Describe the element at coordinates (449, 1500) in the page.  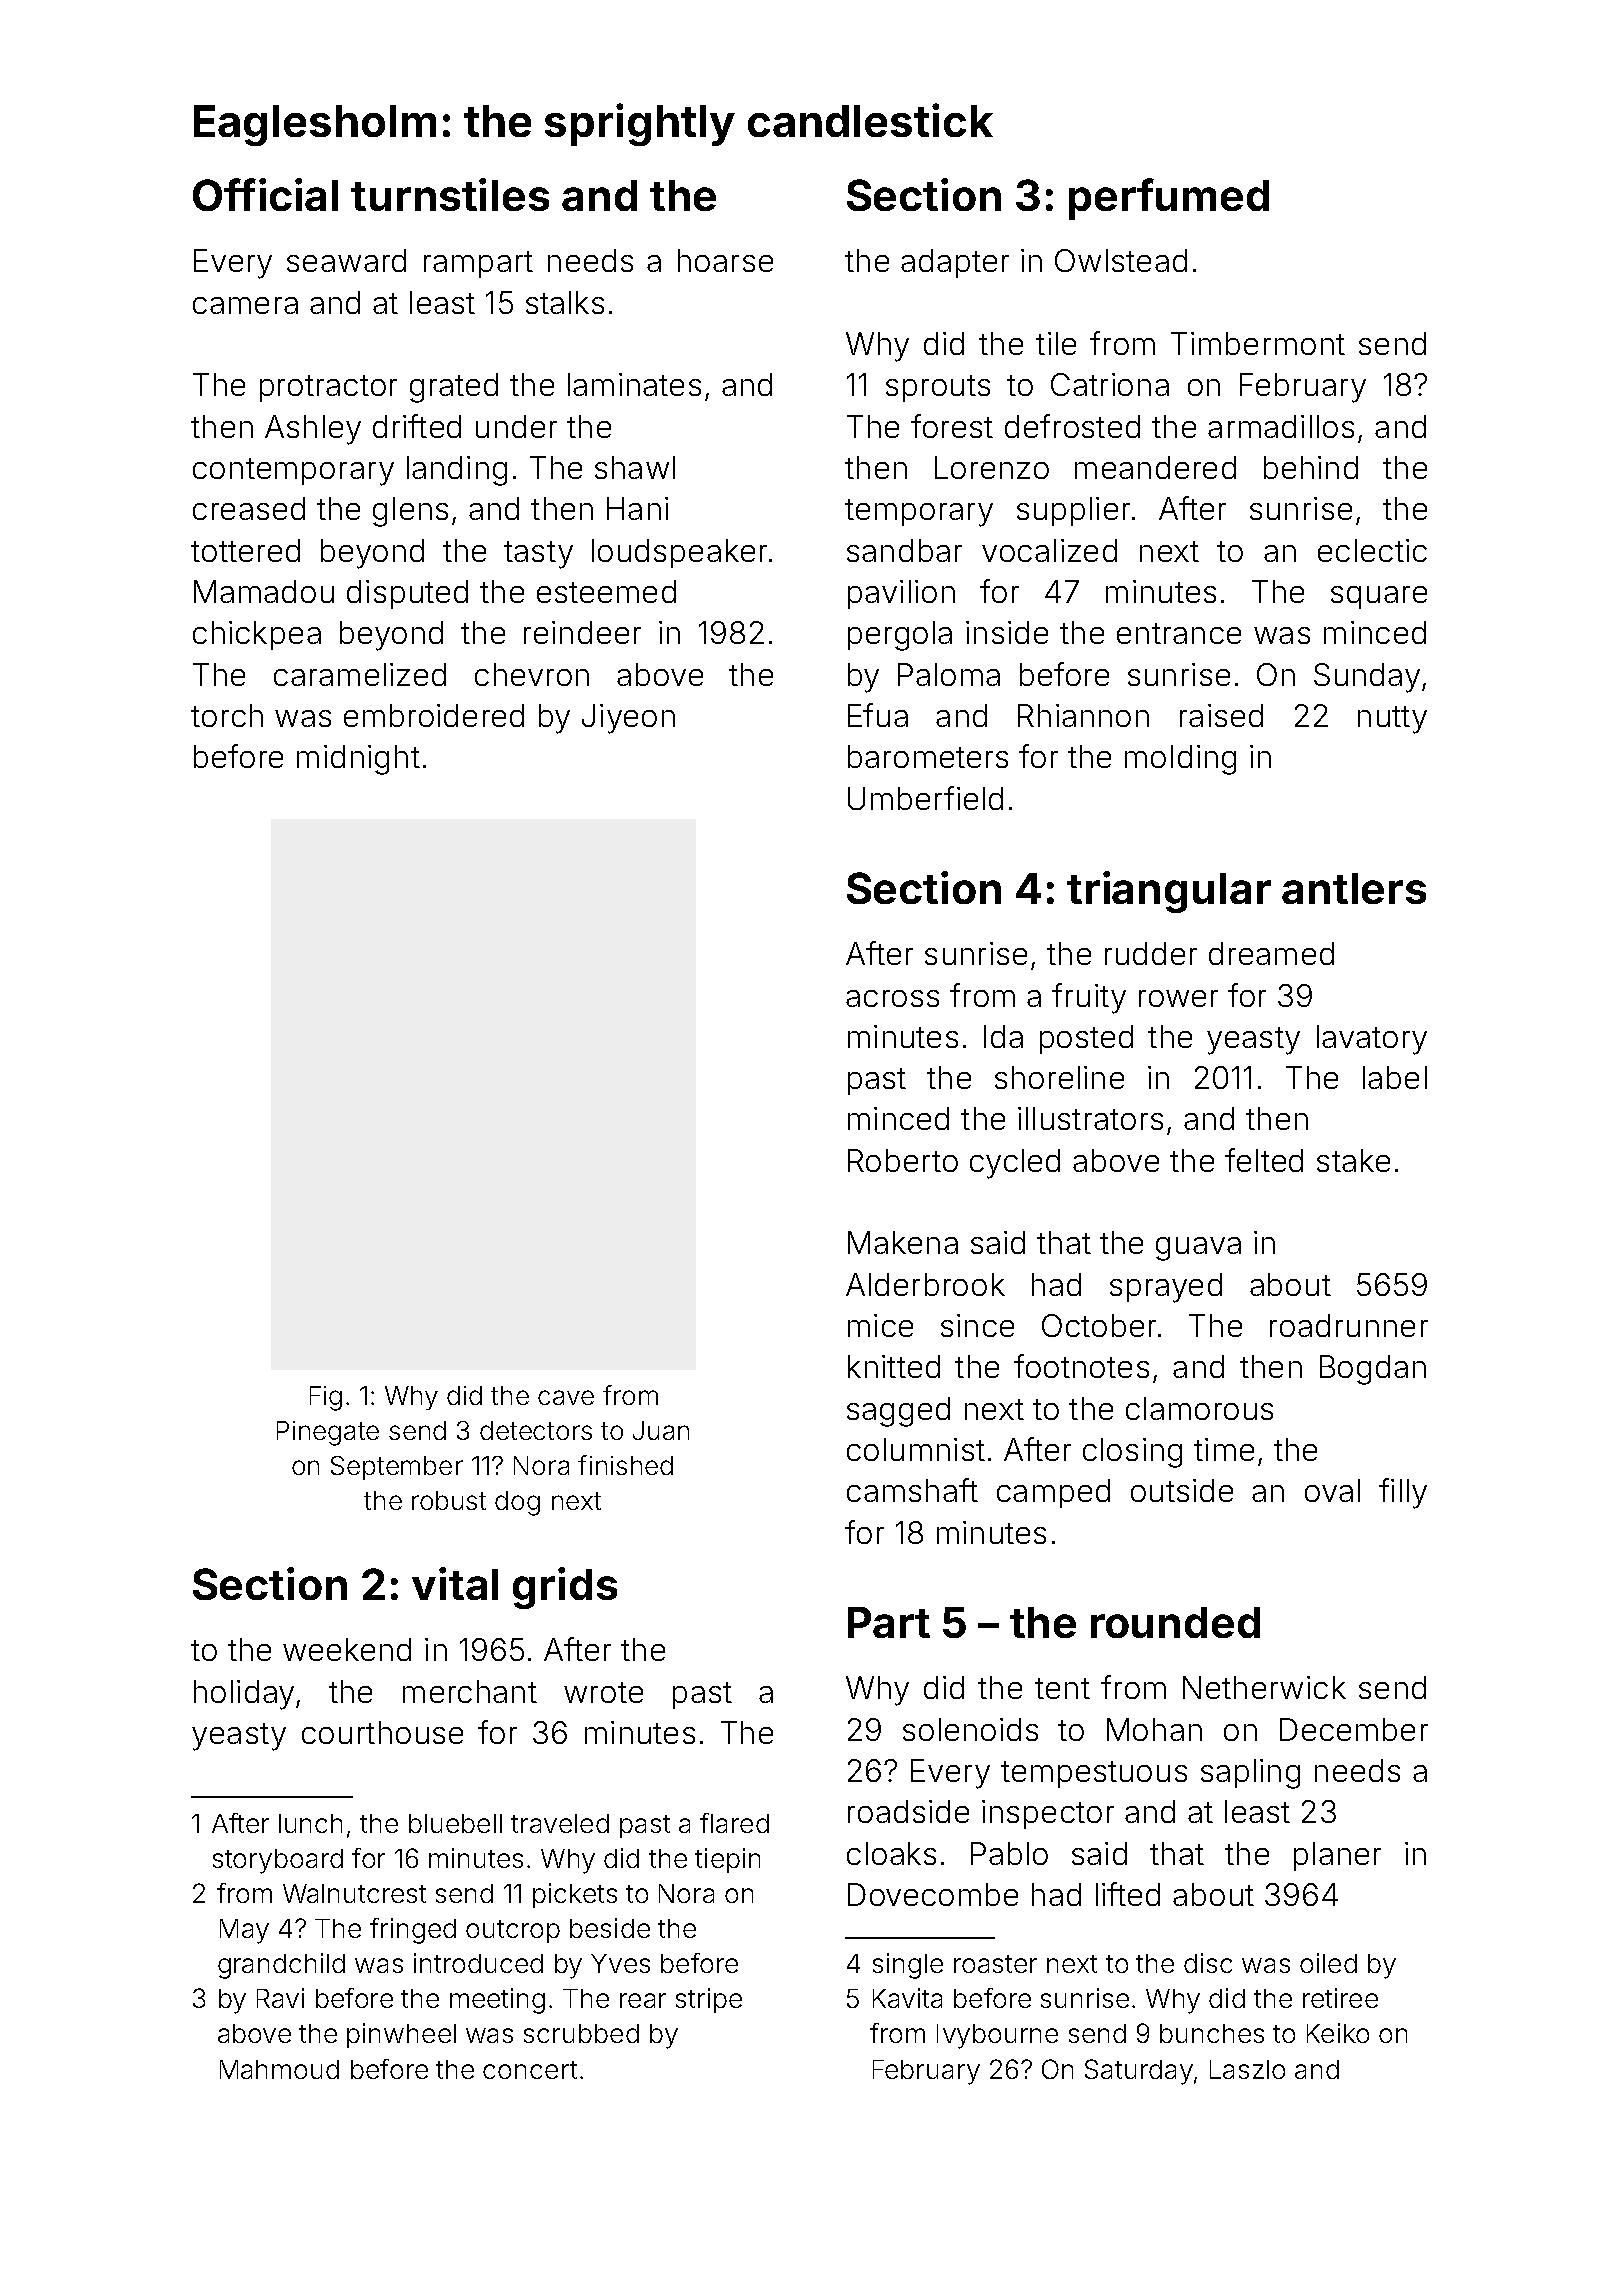
I see `robust` at that location.
